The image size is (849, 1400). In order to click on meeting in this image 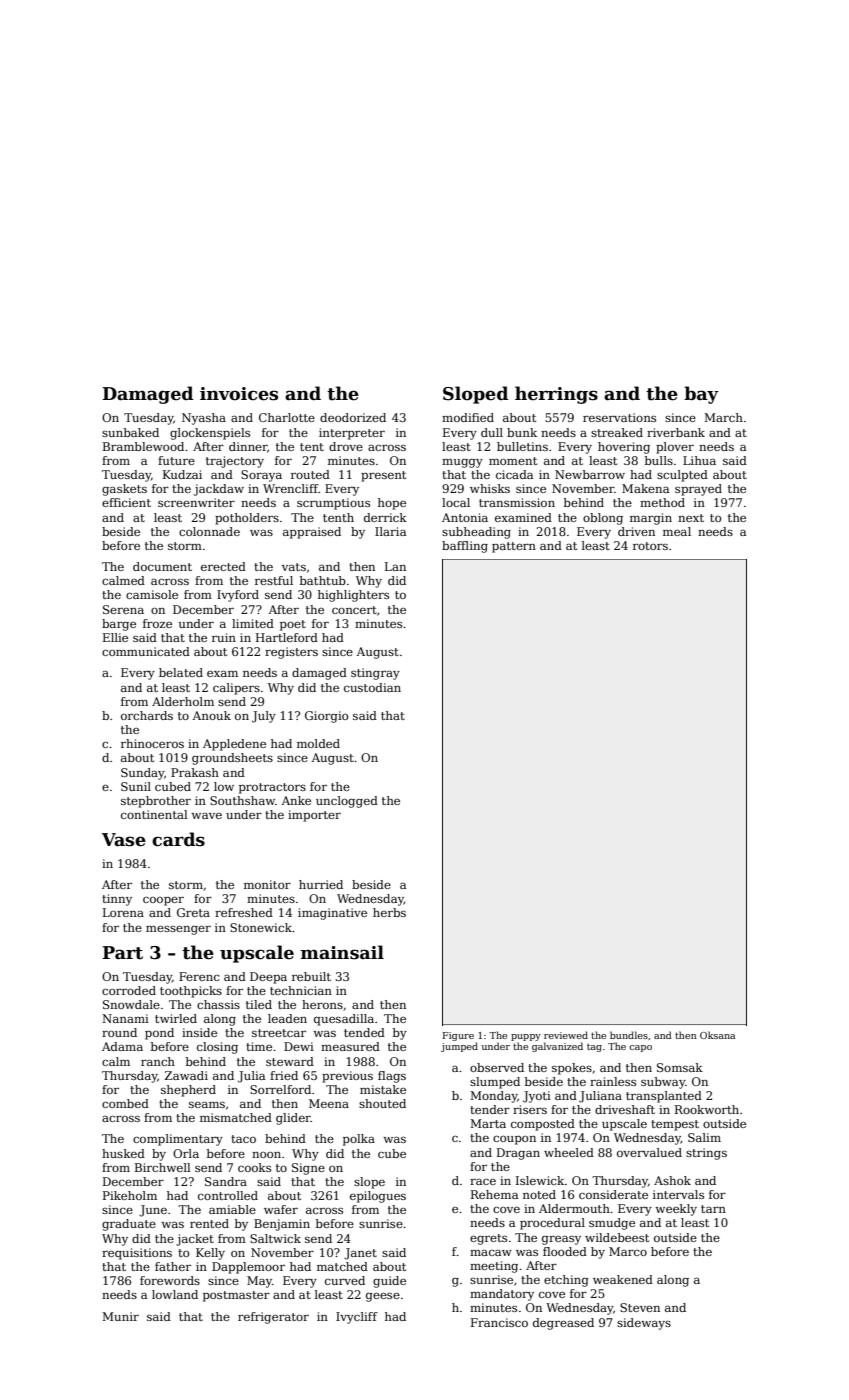, I will do `click(494, 1267)`.
